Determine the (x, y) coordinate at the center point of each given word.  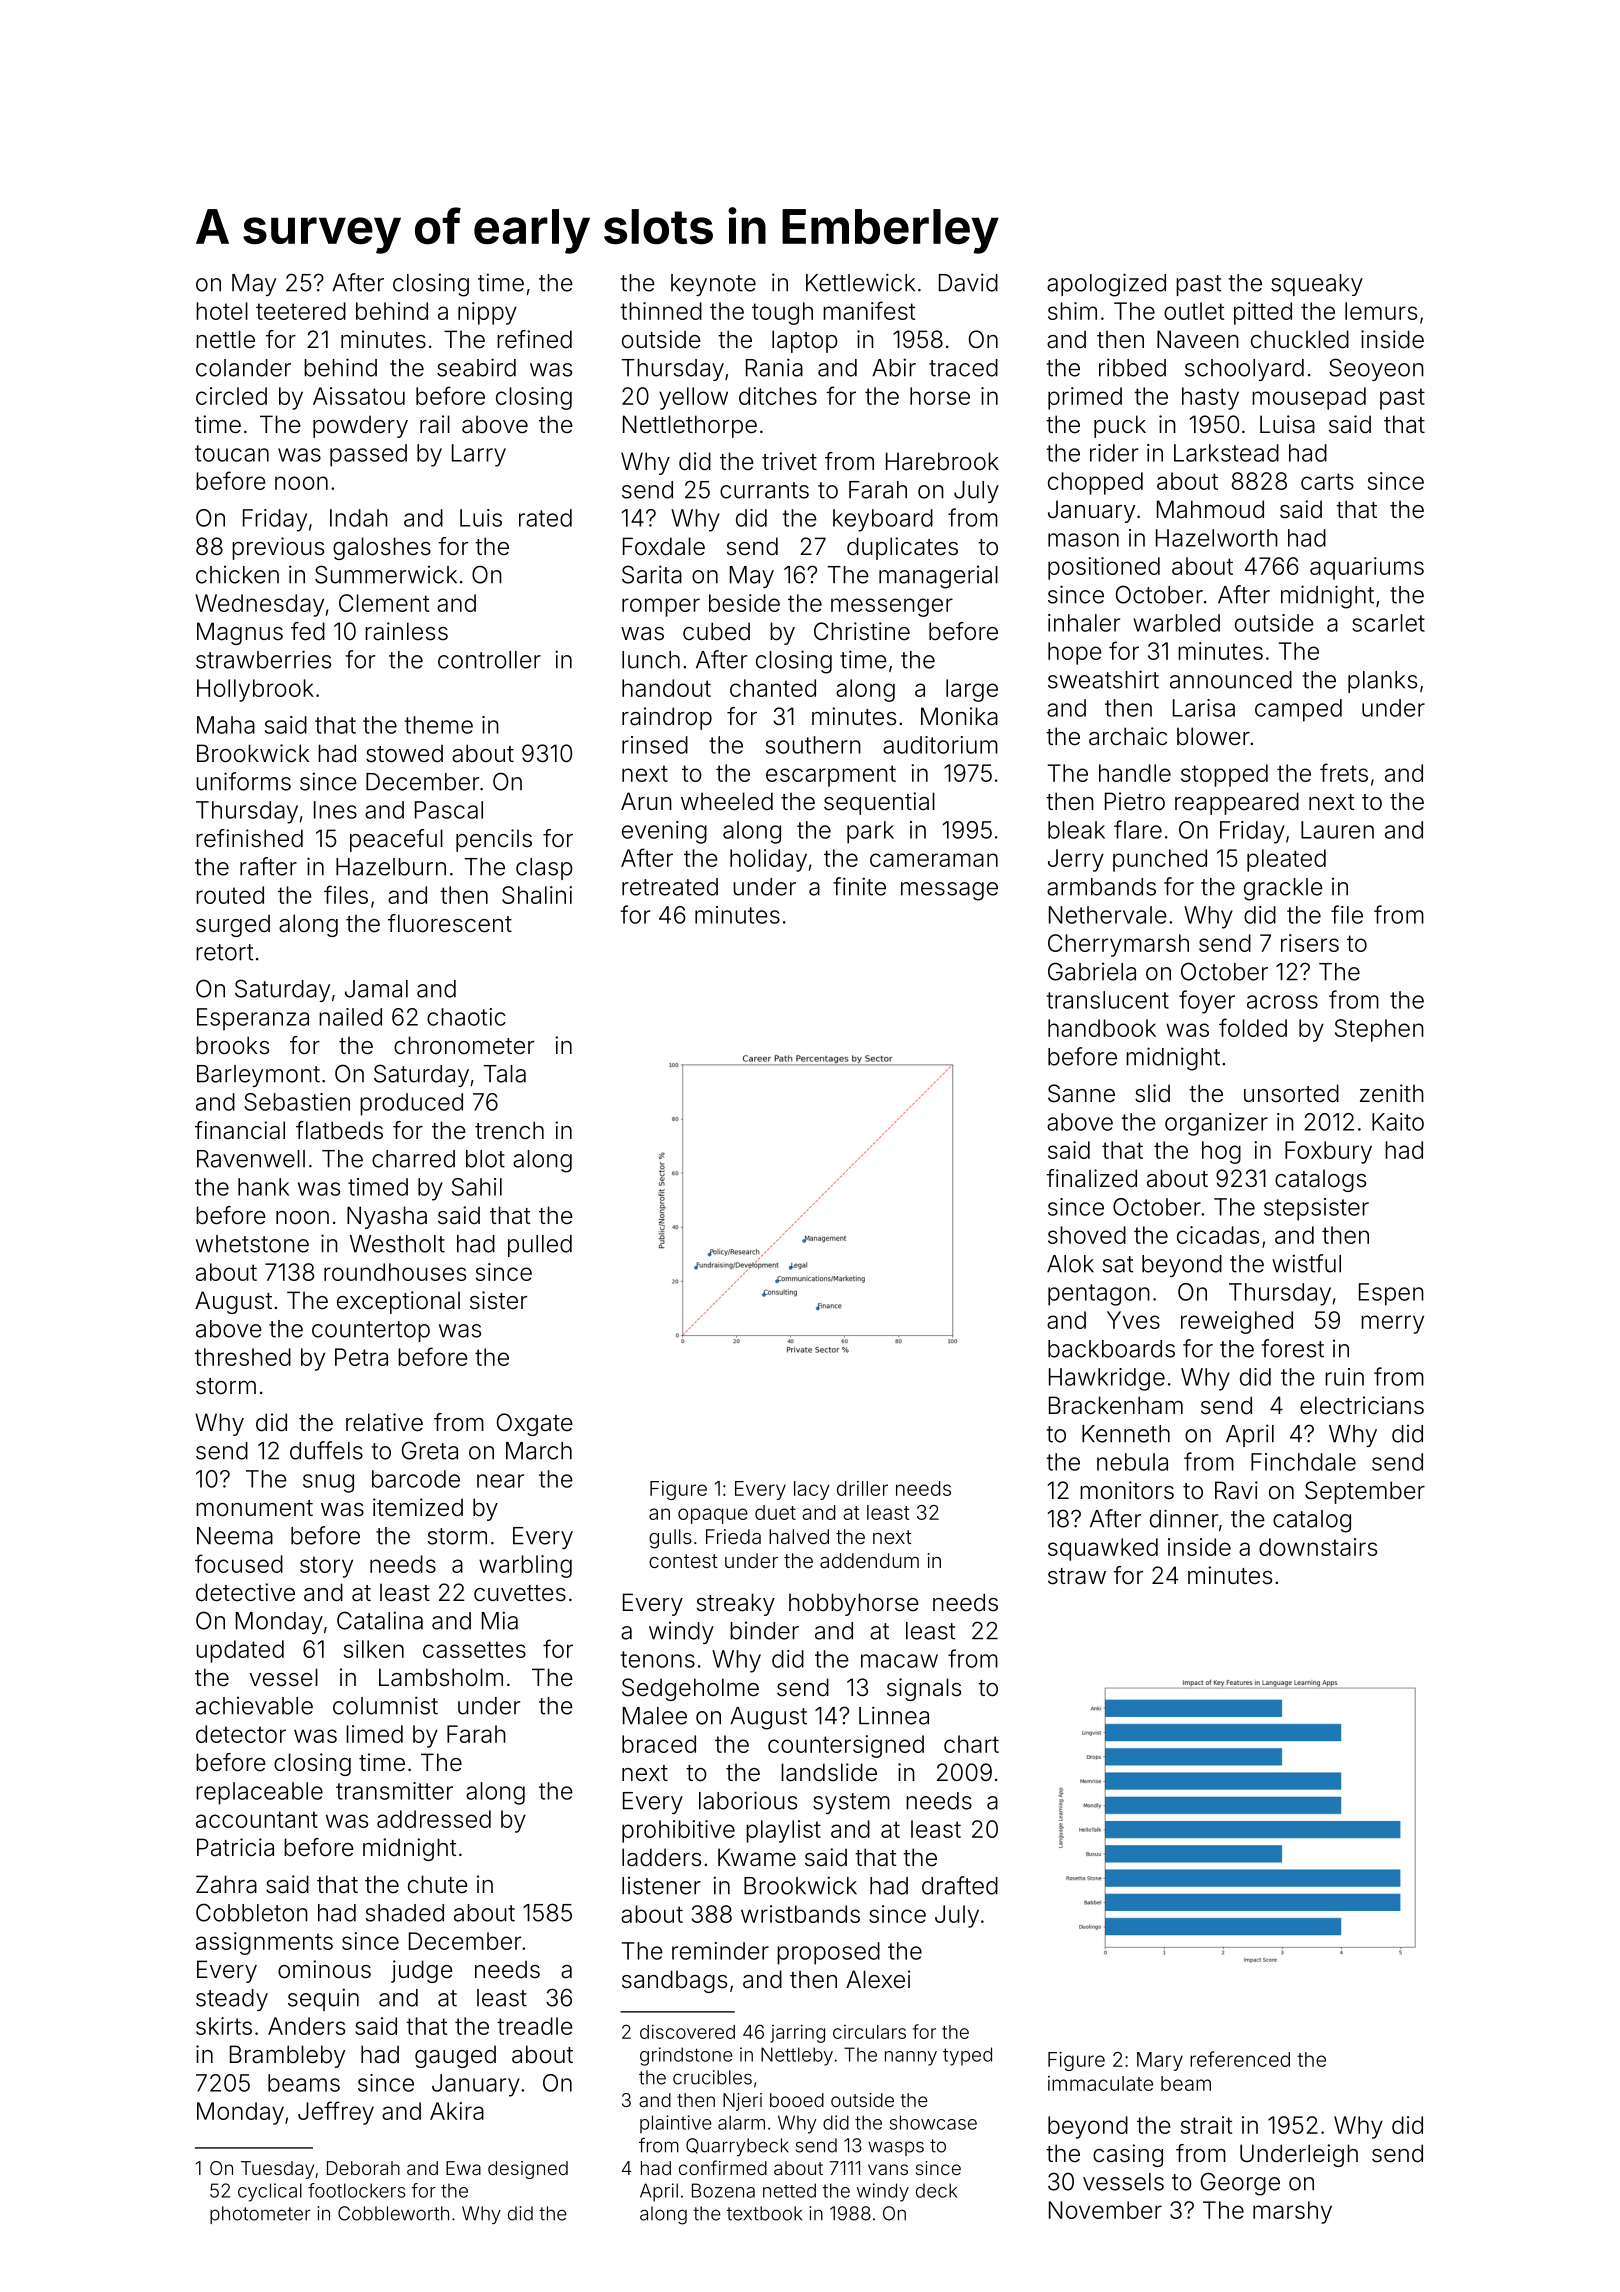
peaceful (396, 840)
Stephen (1379, 1030)
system (851, 1803)
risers (1310, 943)
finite (859, 886)
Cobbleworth (393, 2213)
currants (764, 490)
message (949, 891)
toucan (232, 453)
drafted (960, 1885)
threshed (243, 1357)
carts (1327, 481)
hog (1221, 1152)
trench (509, 1130)
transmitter (394, 1791)
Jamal (376, 989)
